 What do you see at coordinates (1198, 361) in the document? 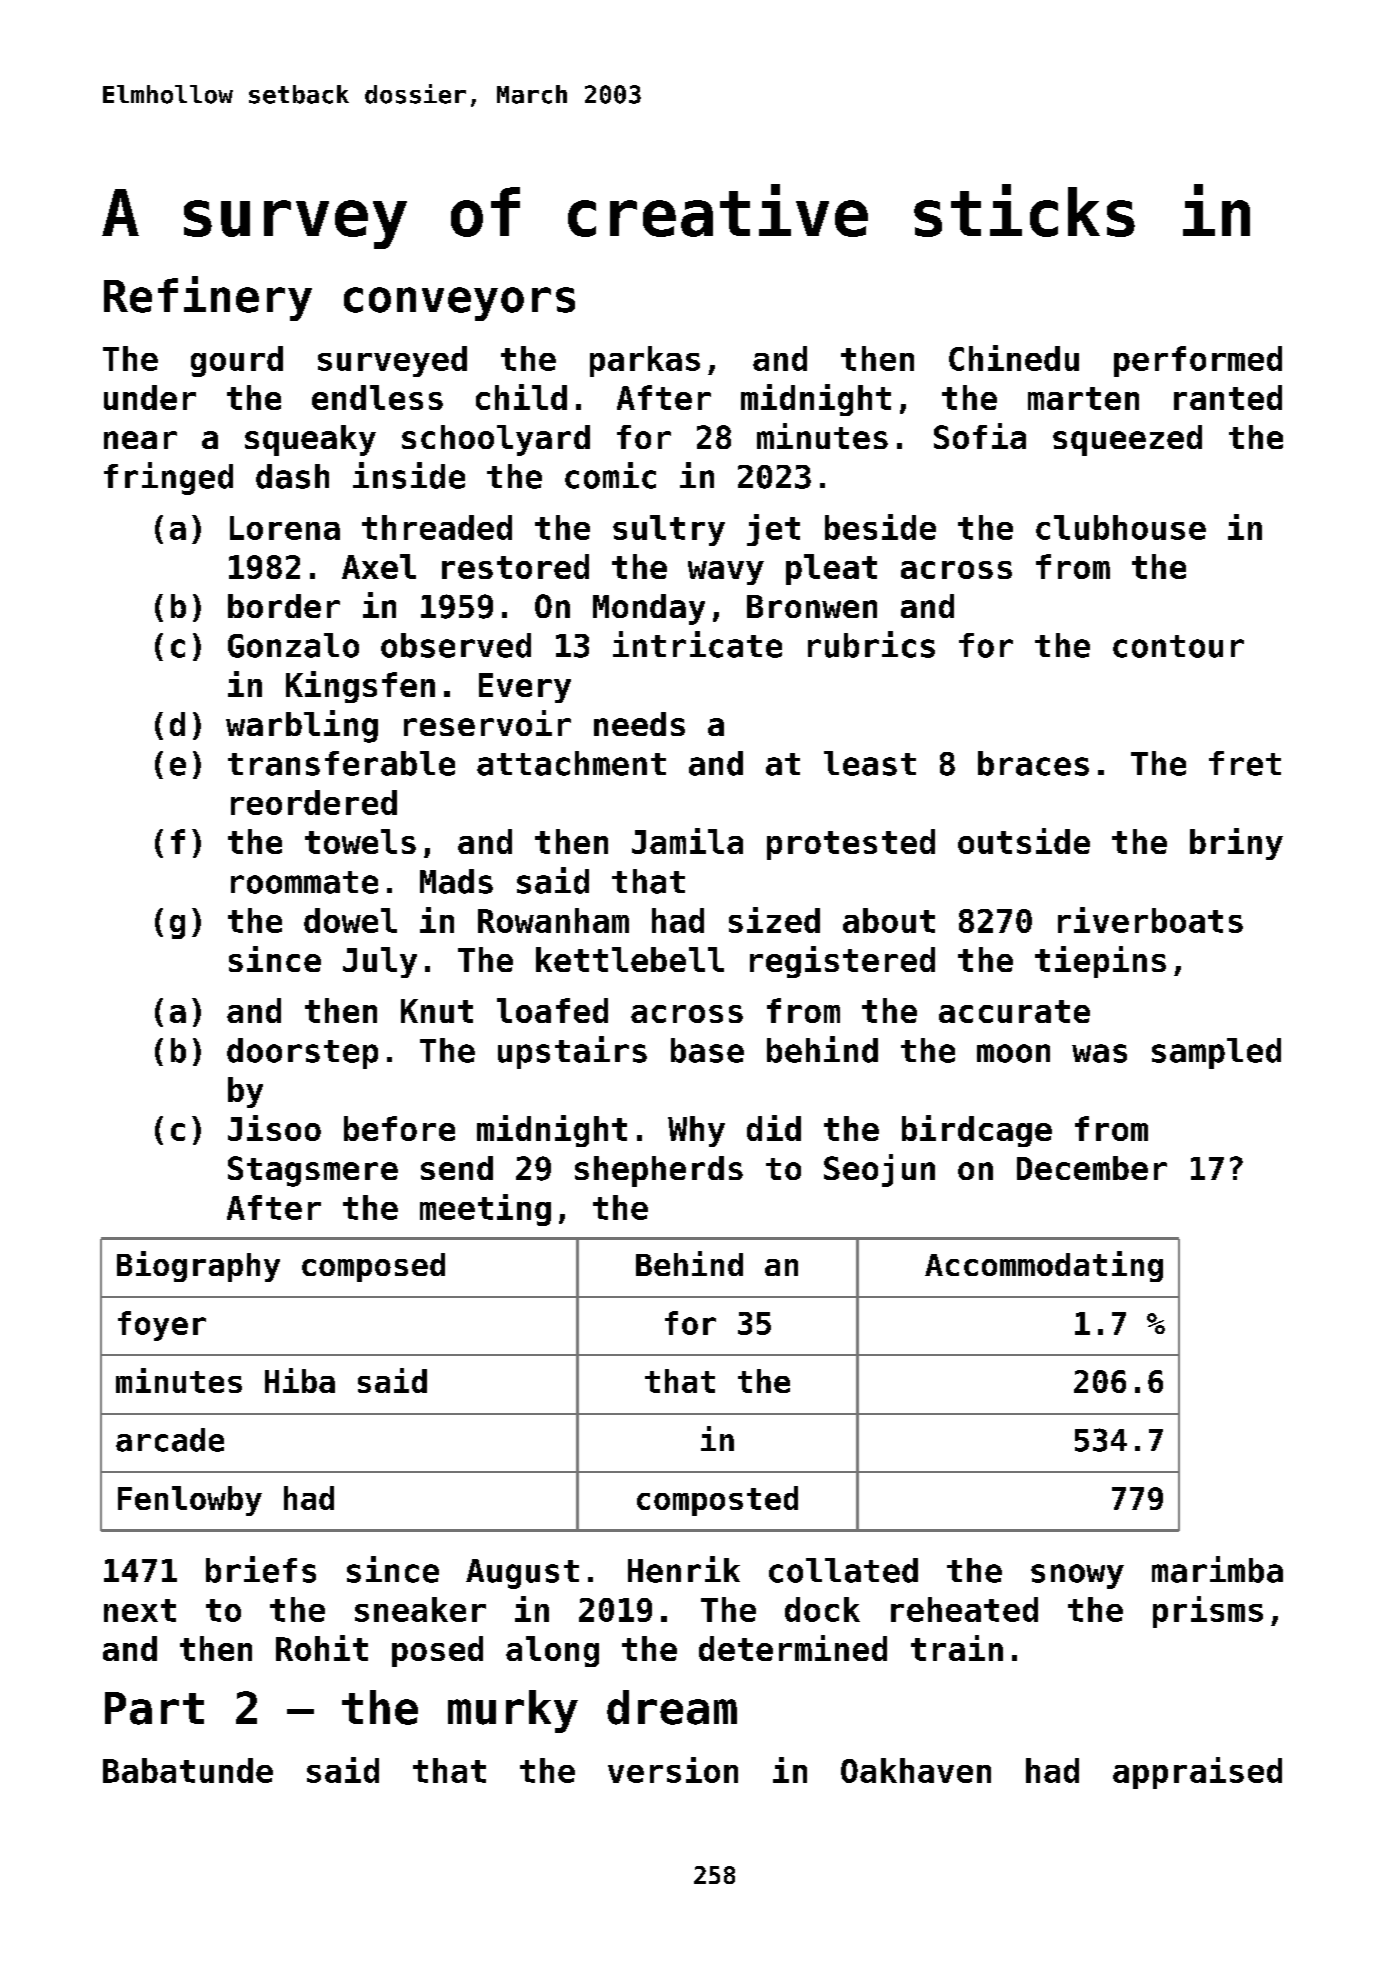
I see `performed` at bounding box center [1198, 361].
